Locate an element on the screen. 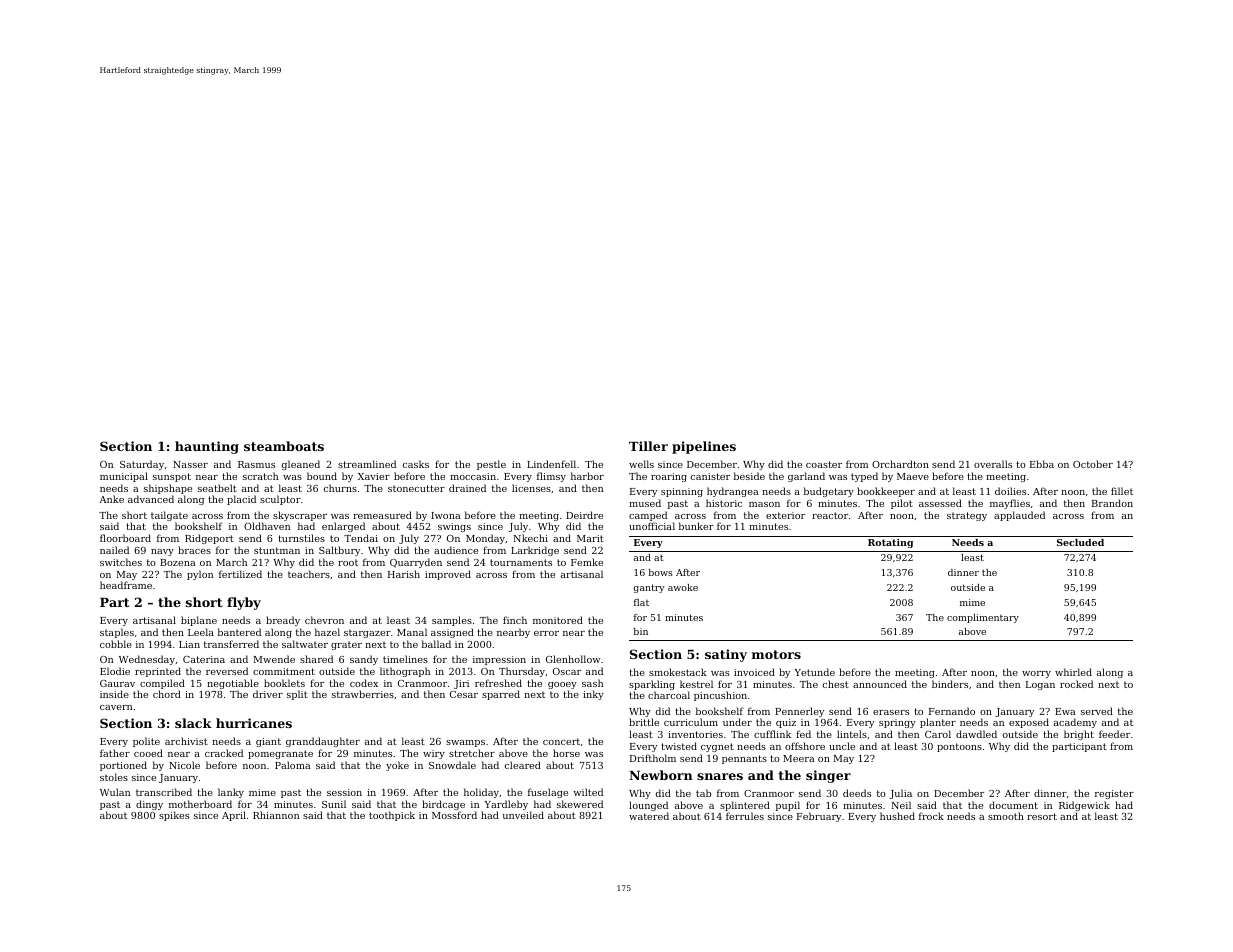 The height and width of the screenshot is (952, 1233). Wednesday is located at coordinates (147, 660).
